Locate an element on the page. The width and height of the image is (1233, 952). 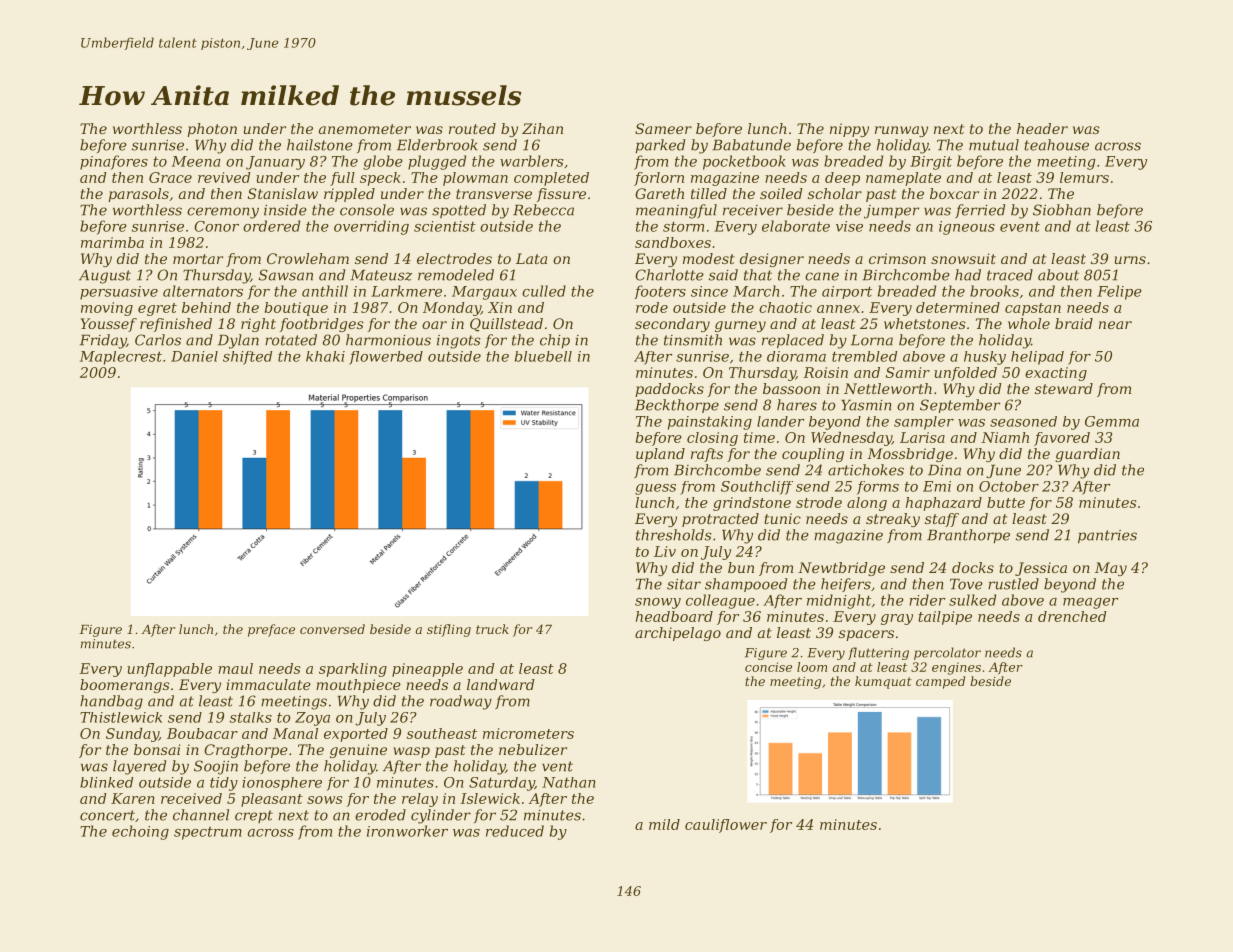
routed is located at coordinates (472, 128).
